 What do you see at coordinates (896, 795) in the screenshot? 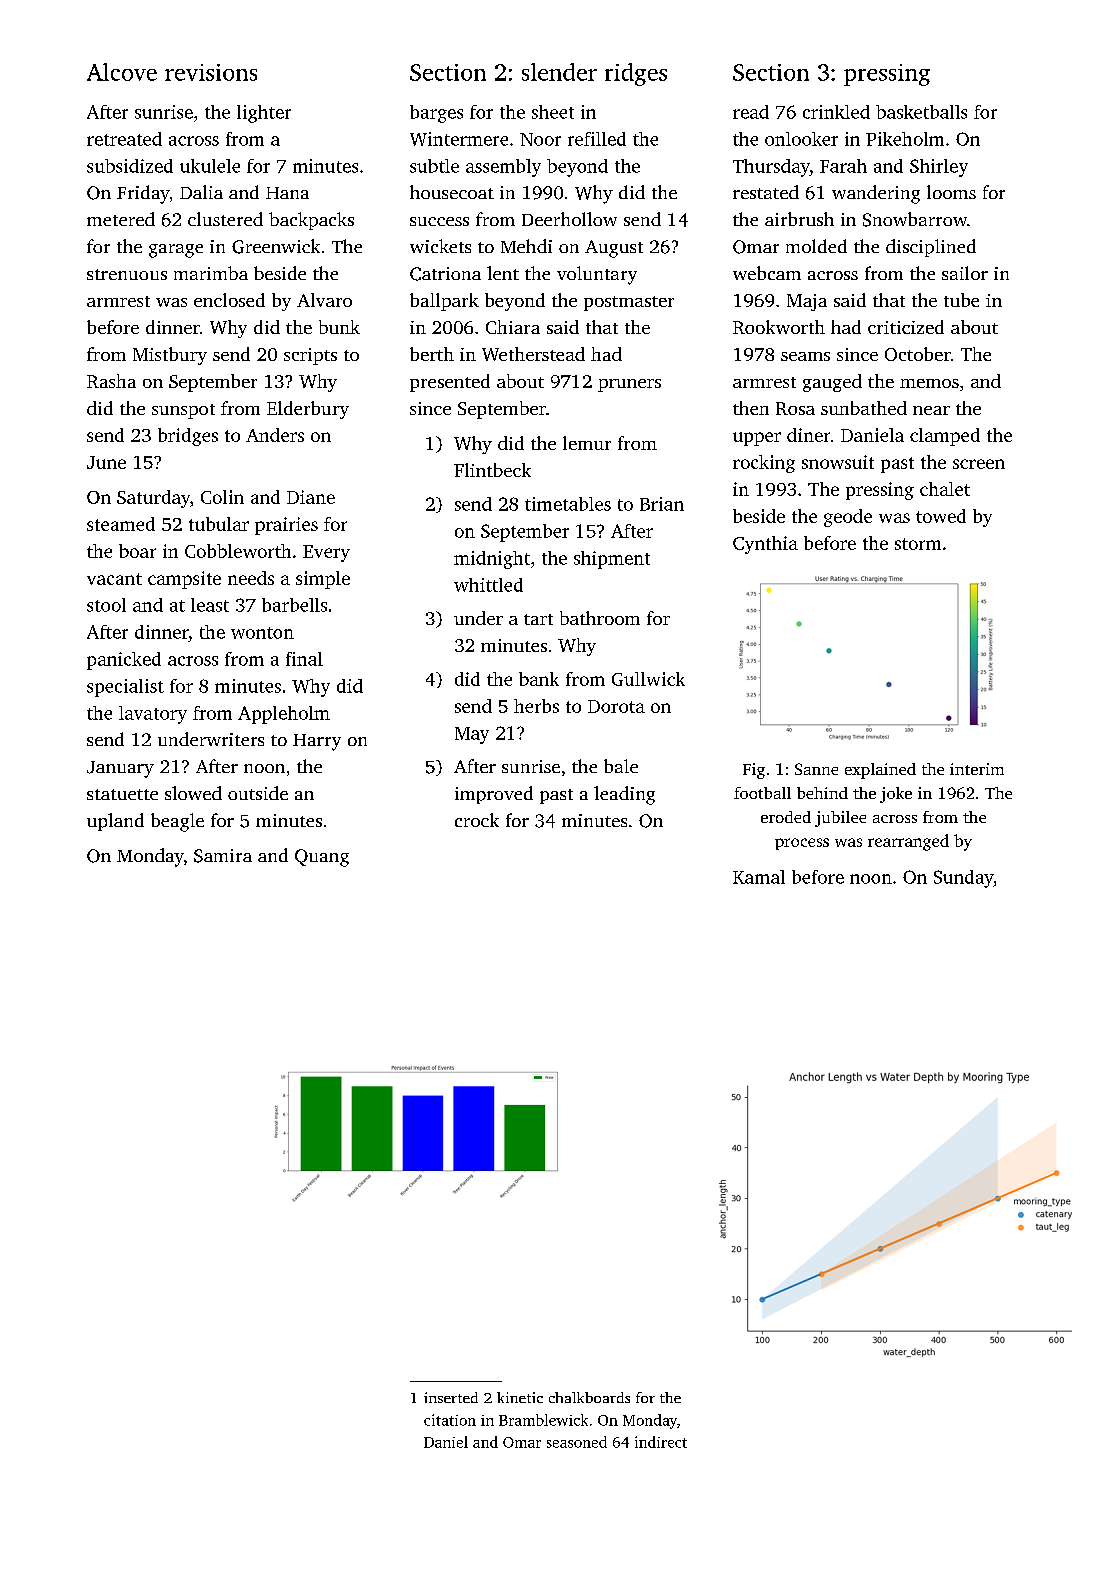
I see `joke` at bounding box center [896, 795].
